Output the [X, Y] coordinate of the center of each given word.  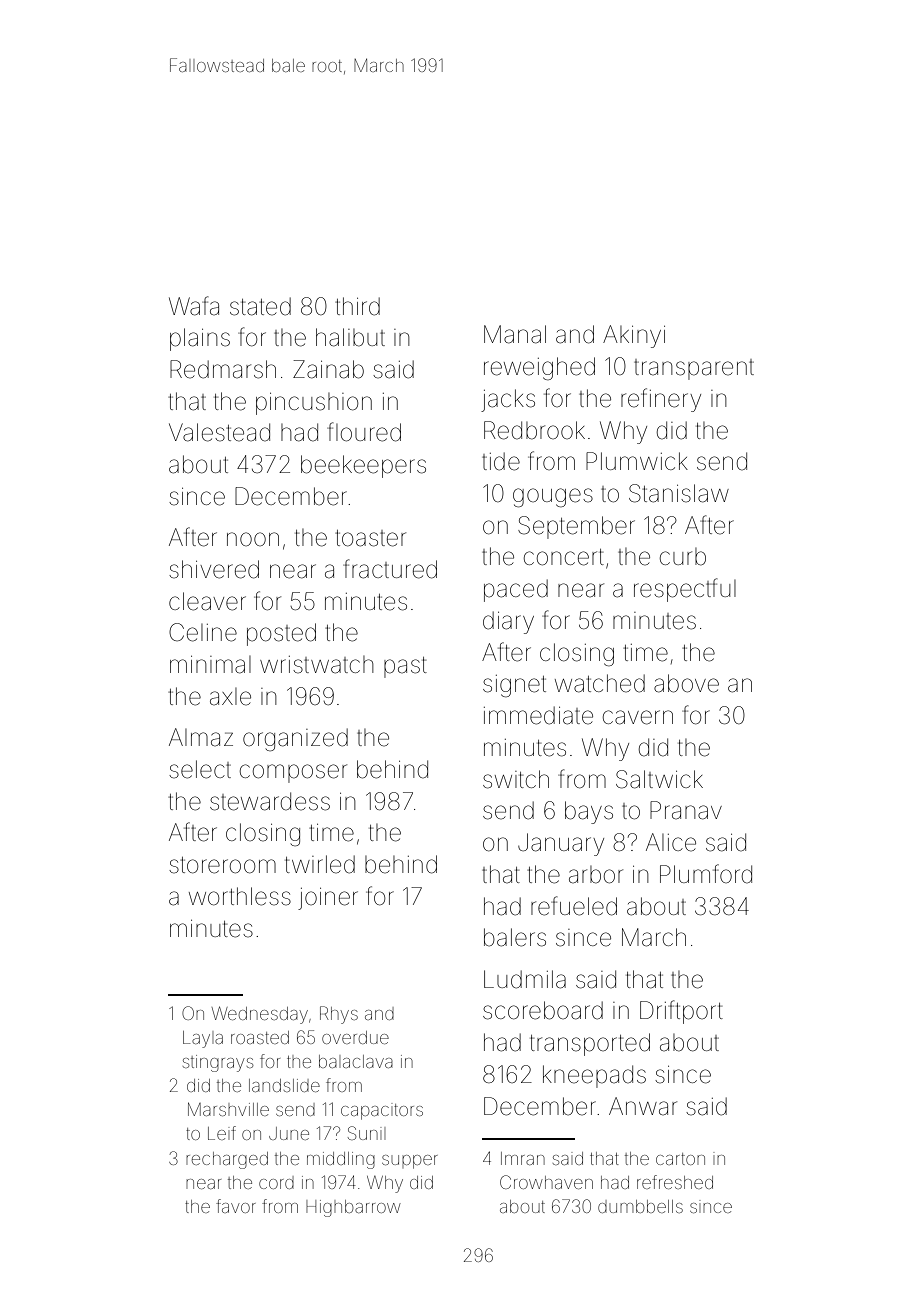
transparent [694, 369]
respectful [685, 590]
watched [600, 683]
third [357, 306]
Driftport [681, 1012]
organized [295, 740]
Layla [203, 1039]
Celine [203, 632]
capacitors [382, 1111]
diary [508, 623]
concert [564, 557]
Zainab [328, 369]
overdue [355, 1037]
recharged [227, 1160]
